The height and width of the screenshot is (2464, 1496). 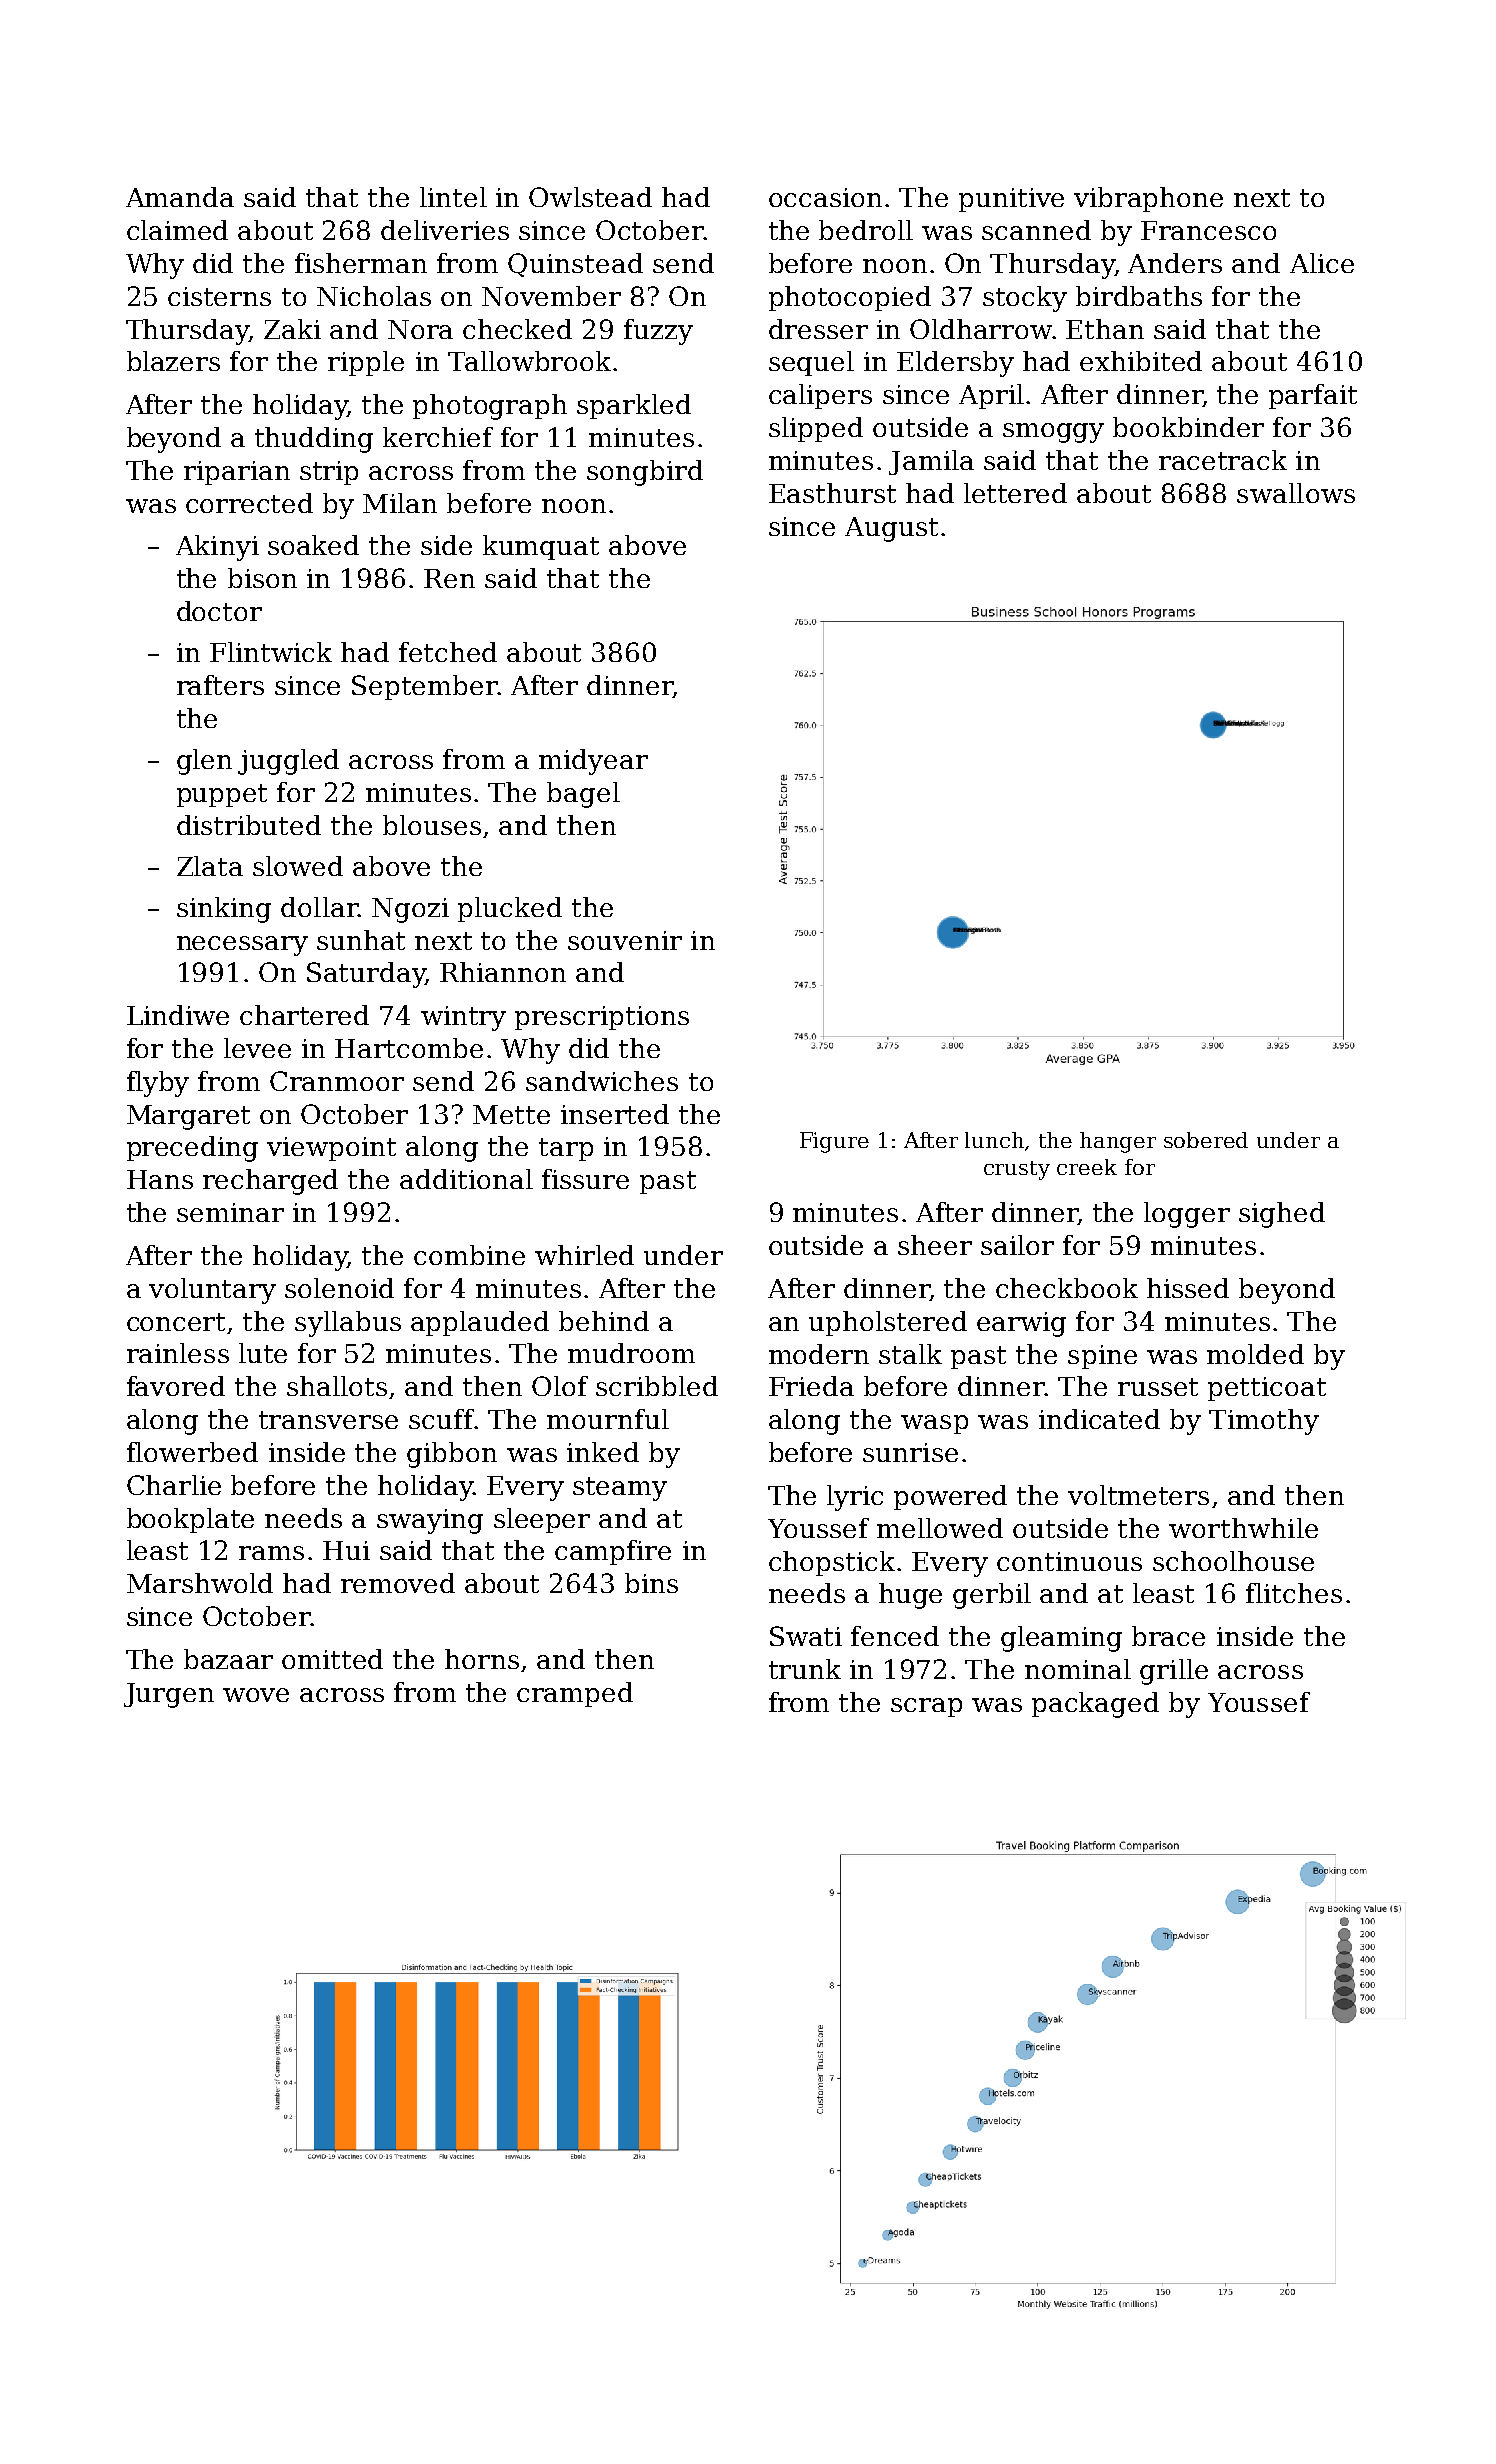 What do you see at coordinates (1099, 1419) in the screenshot?
I see `indicated` at bounding box center [1099, 1419].
